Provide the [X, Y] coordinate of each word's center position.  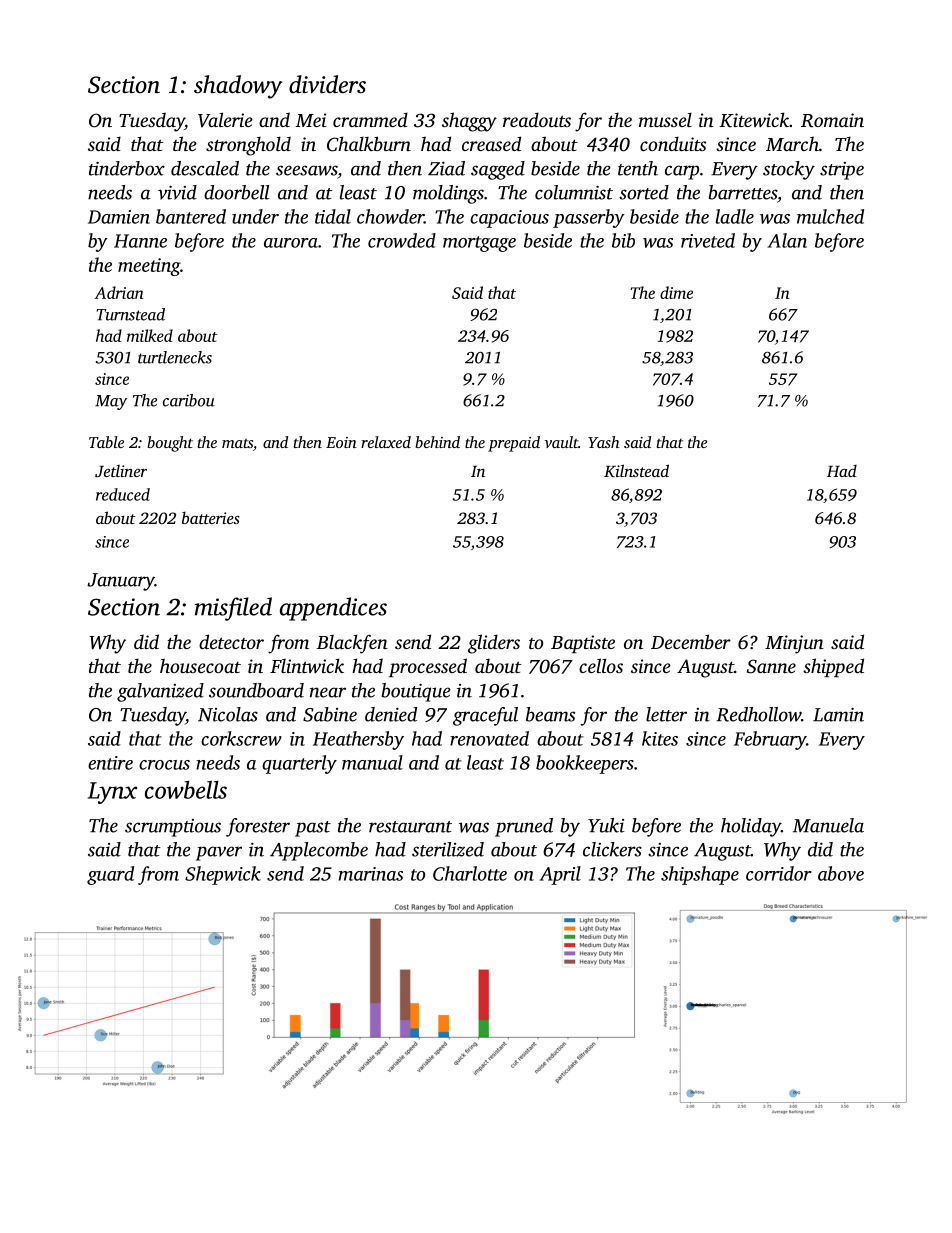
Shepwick [223, 875]
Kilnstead [636, 470]
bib [623, 240]
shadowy [238, 87]
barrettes [743, 192]
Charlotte [470, 873]
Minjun [794, 644]
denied [391, 714]
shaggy [469, 122]
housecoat [200, 665]
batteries [211, 517]
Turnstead [131, 314]
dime [676, 292]
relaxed [386, 442]
